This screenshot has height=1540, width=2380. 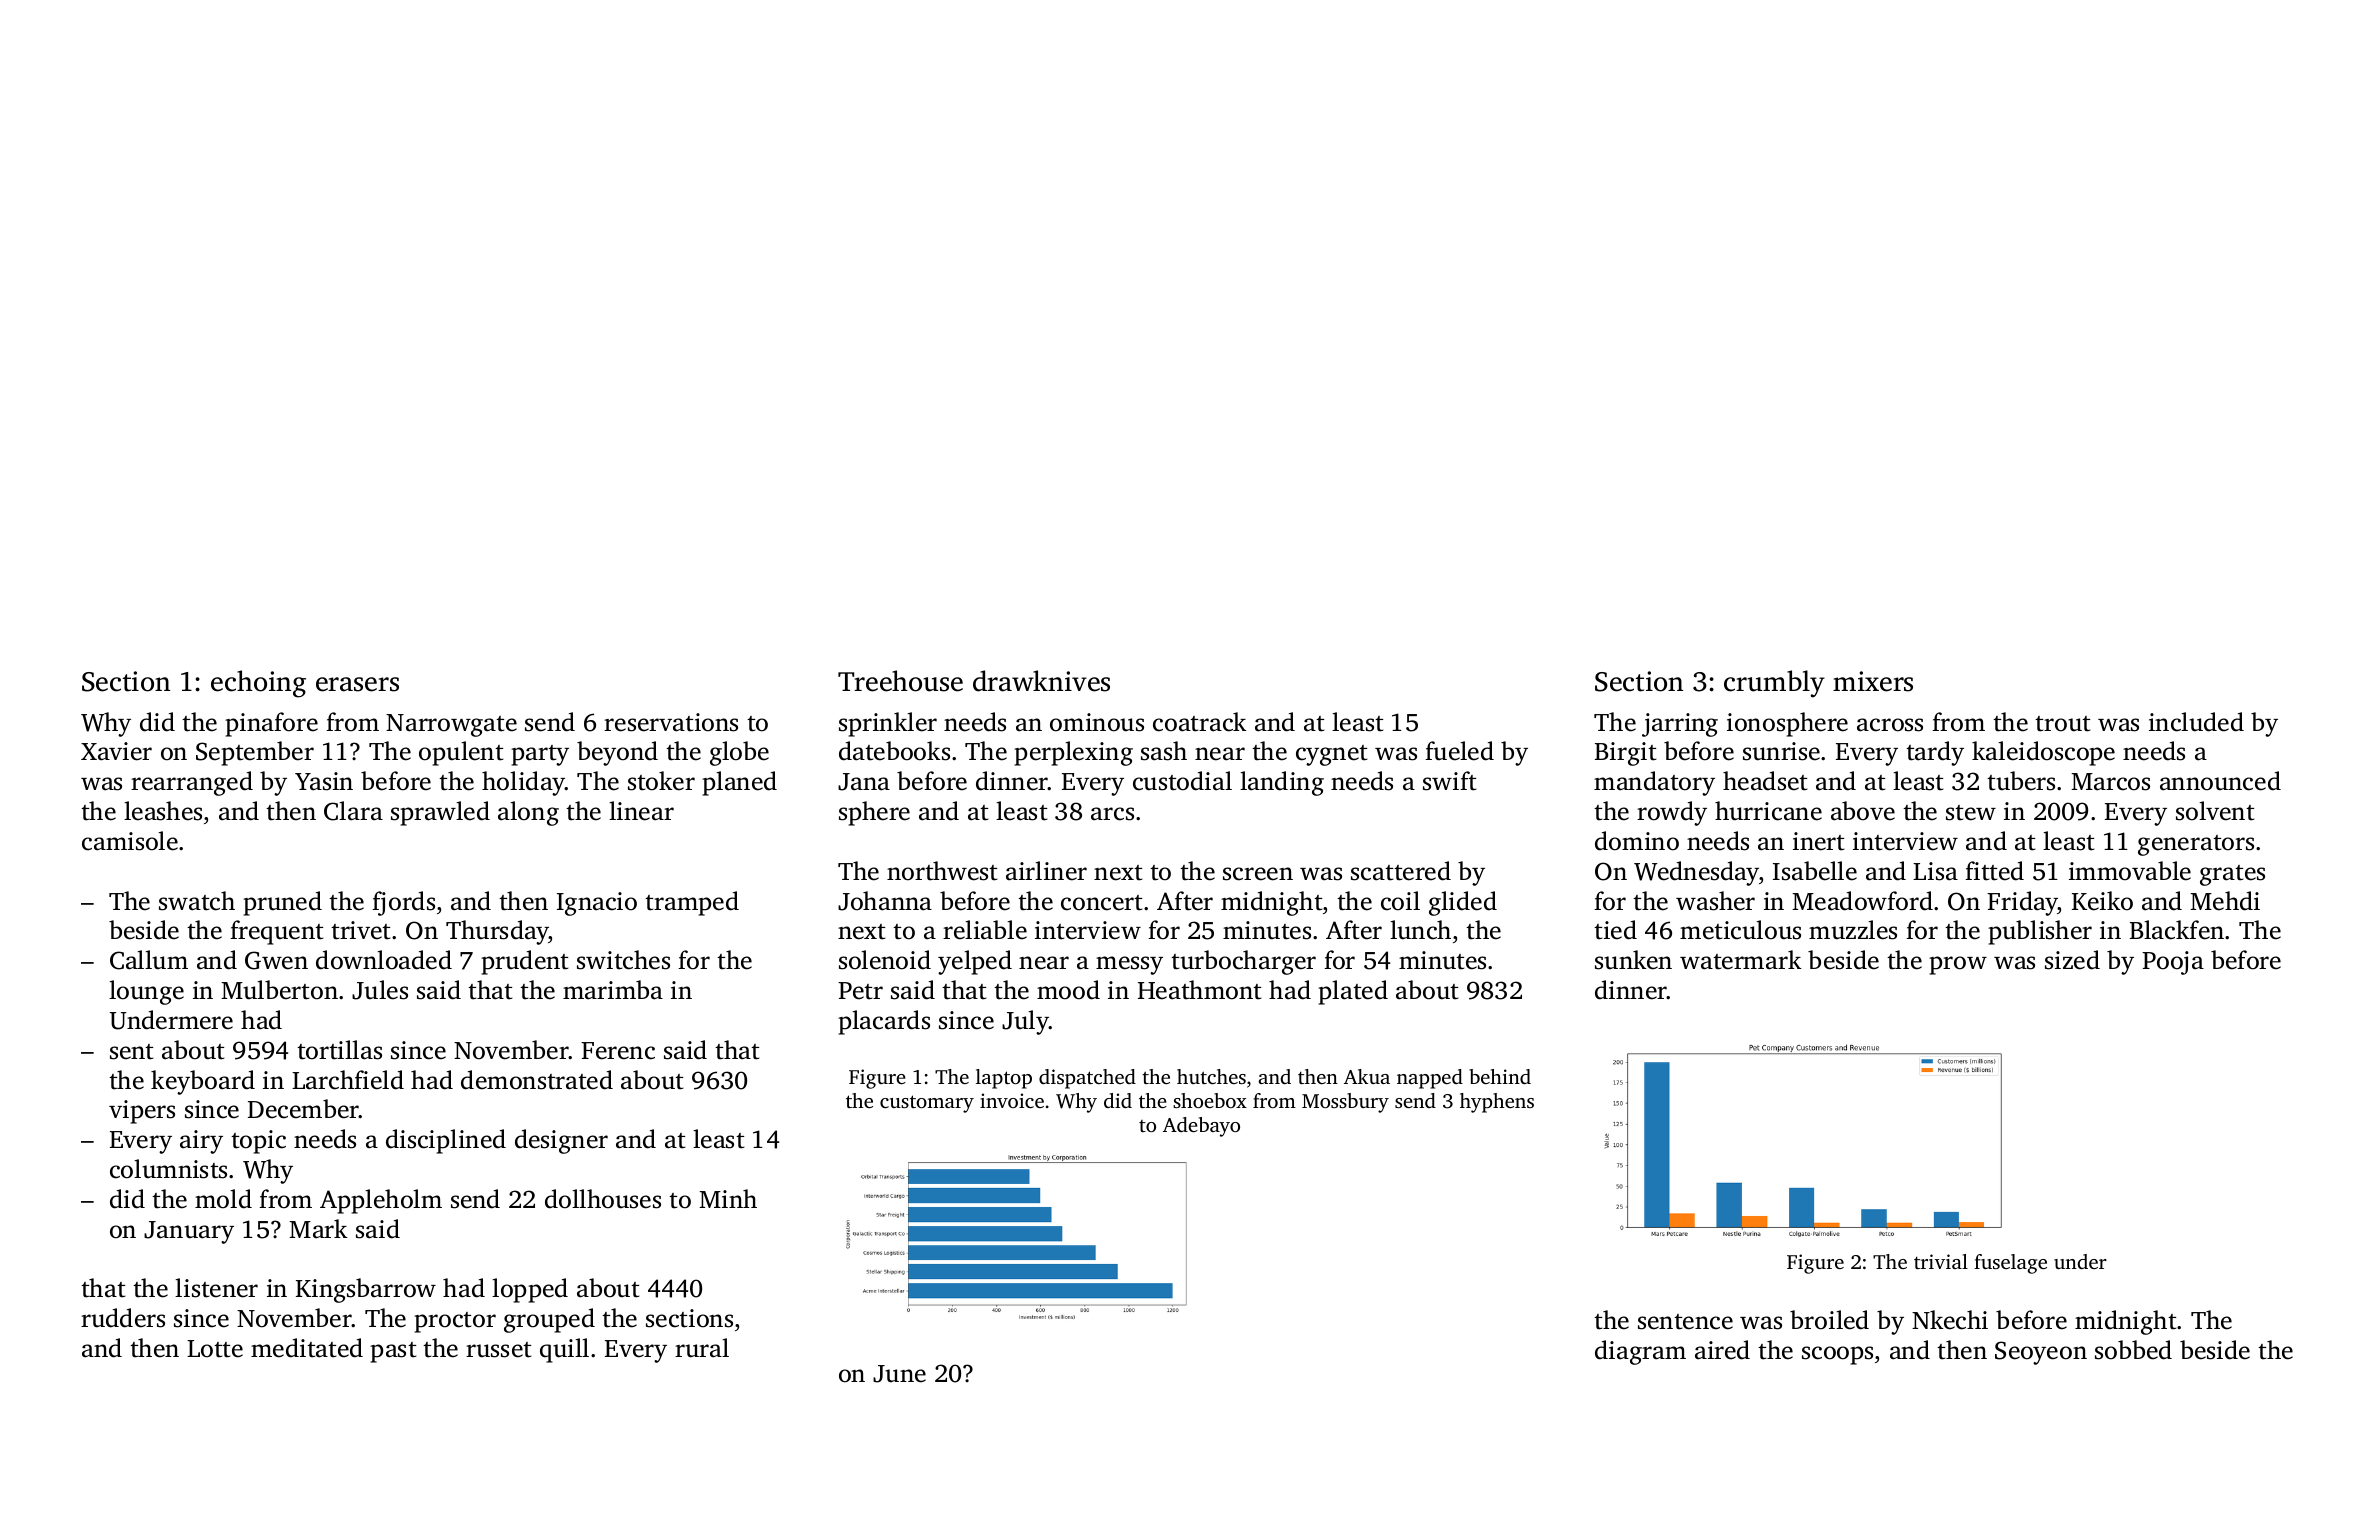 I want to click on Treehouse, so click(x=900, y=681).
